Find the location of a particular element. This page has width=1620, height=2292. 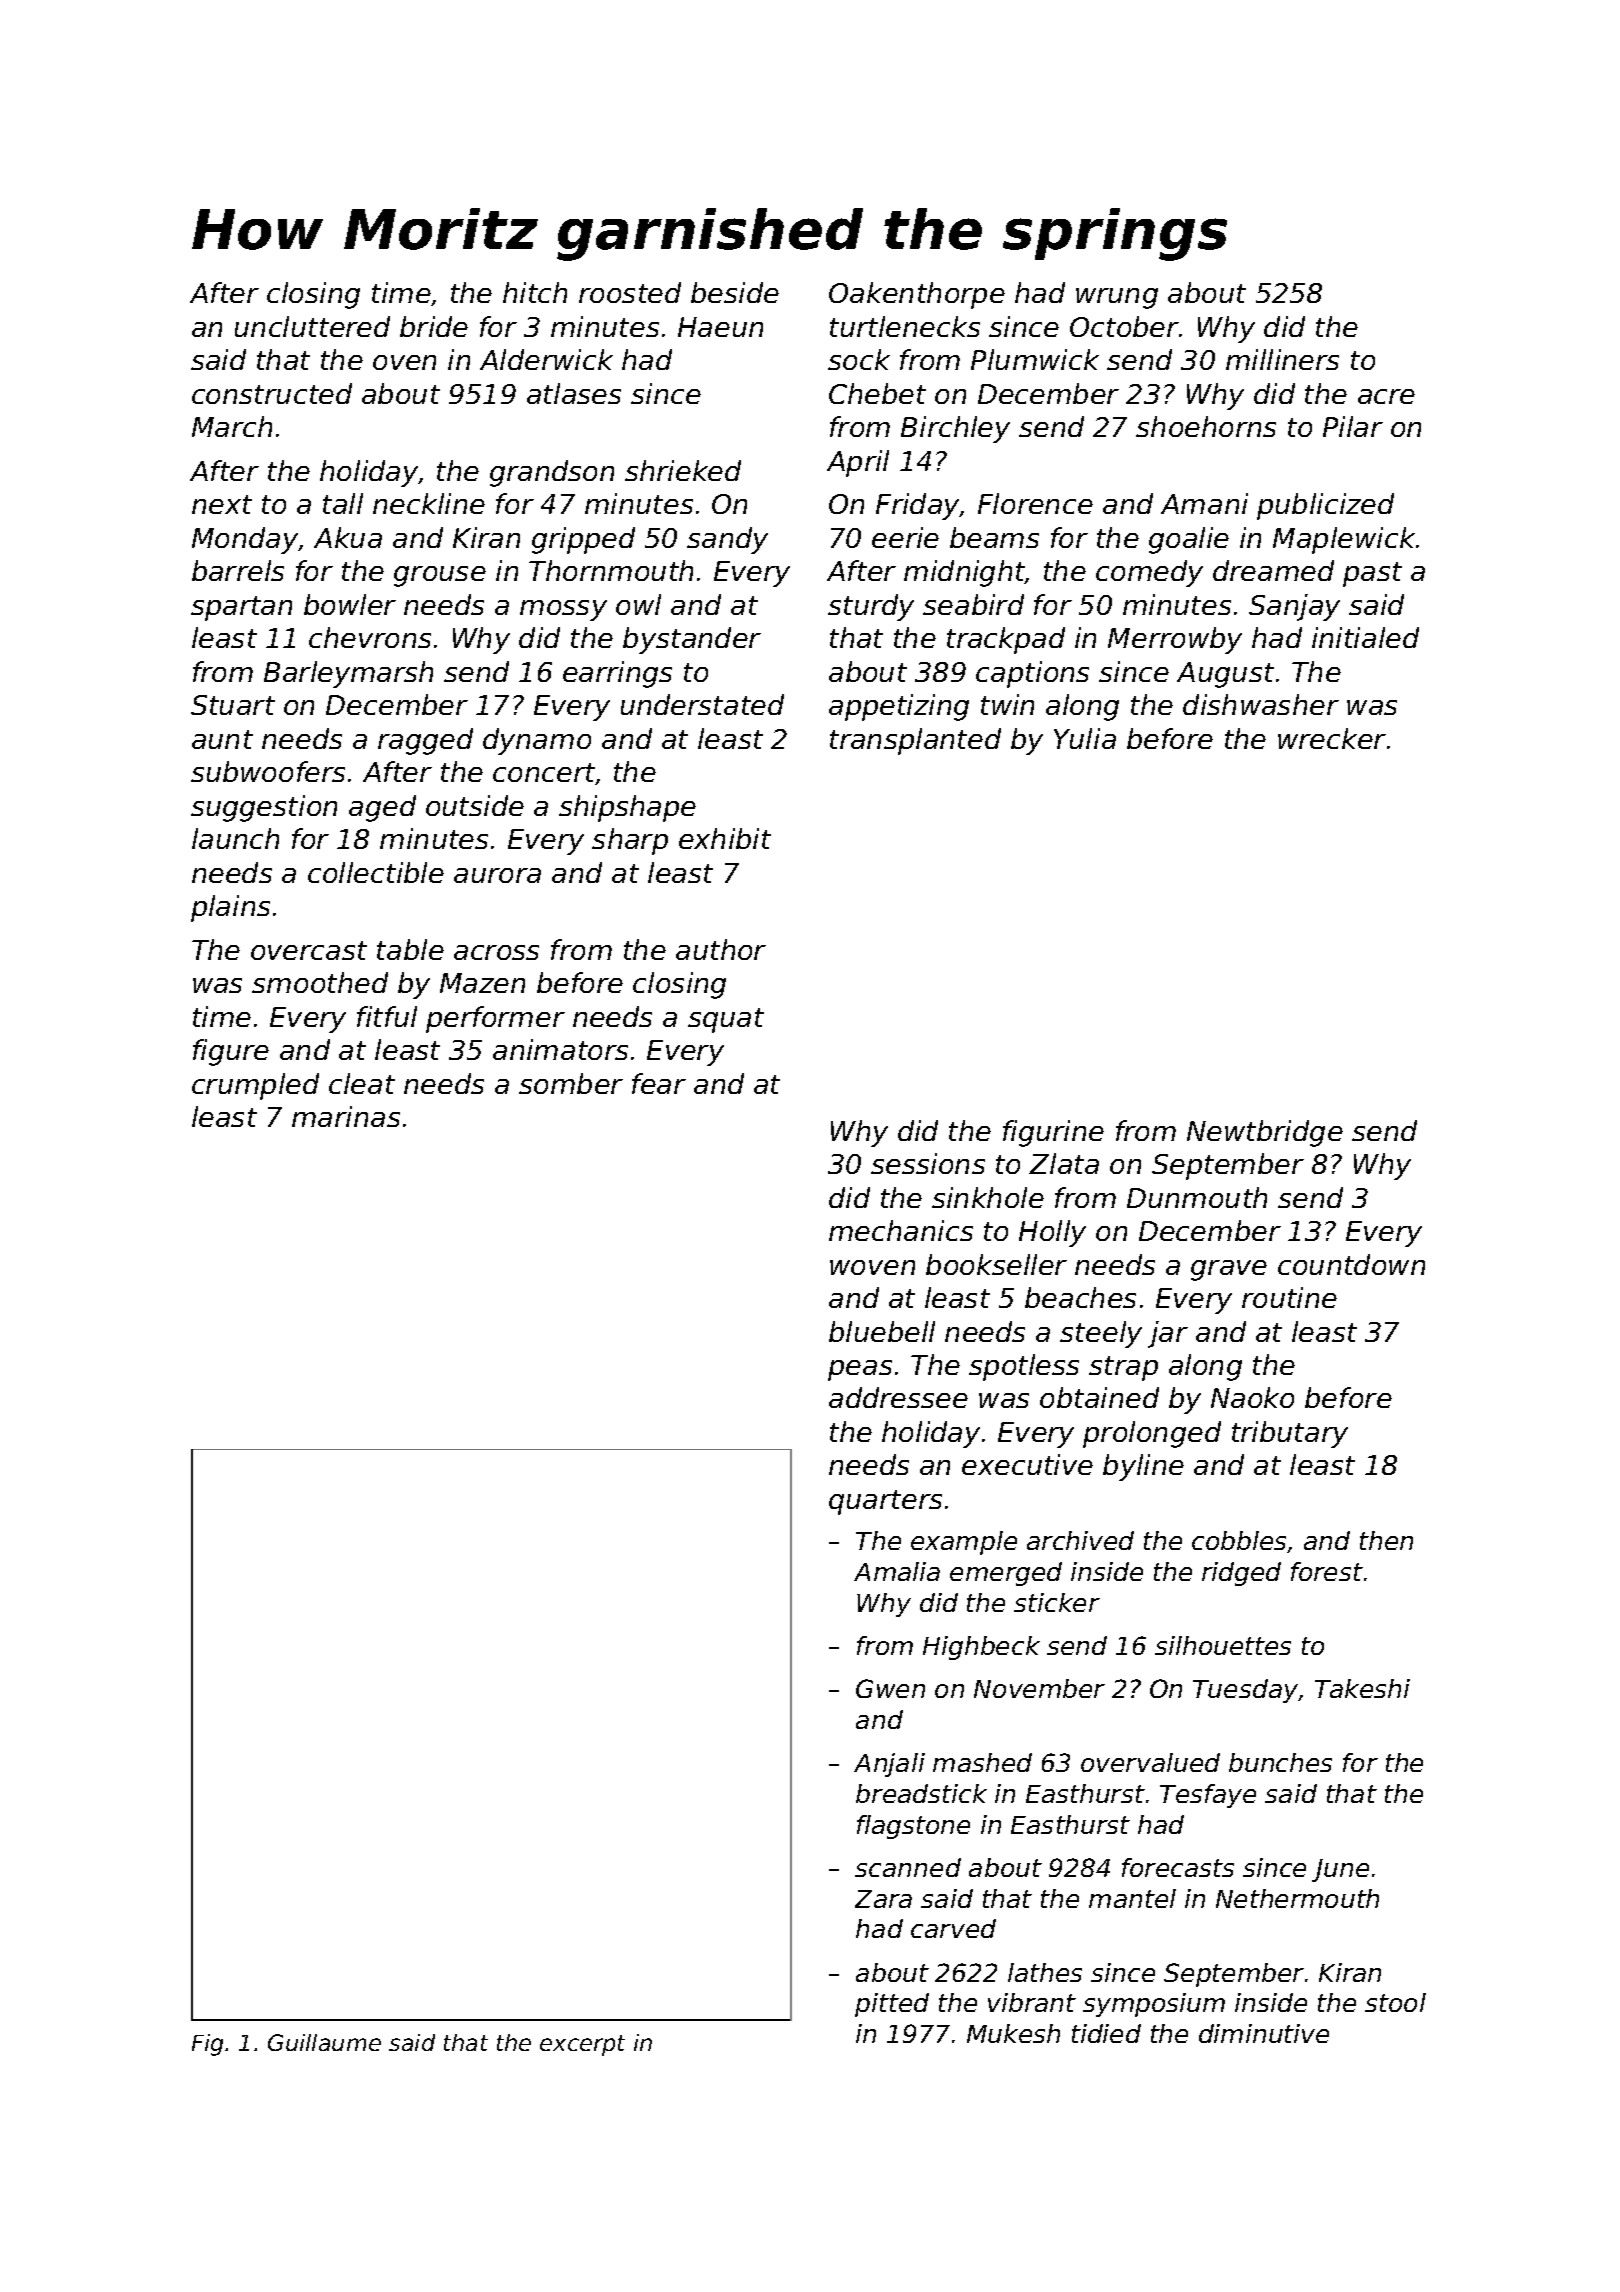

beaches is located at coordinates (1080, 1297).
